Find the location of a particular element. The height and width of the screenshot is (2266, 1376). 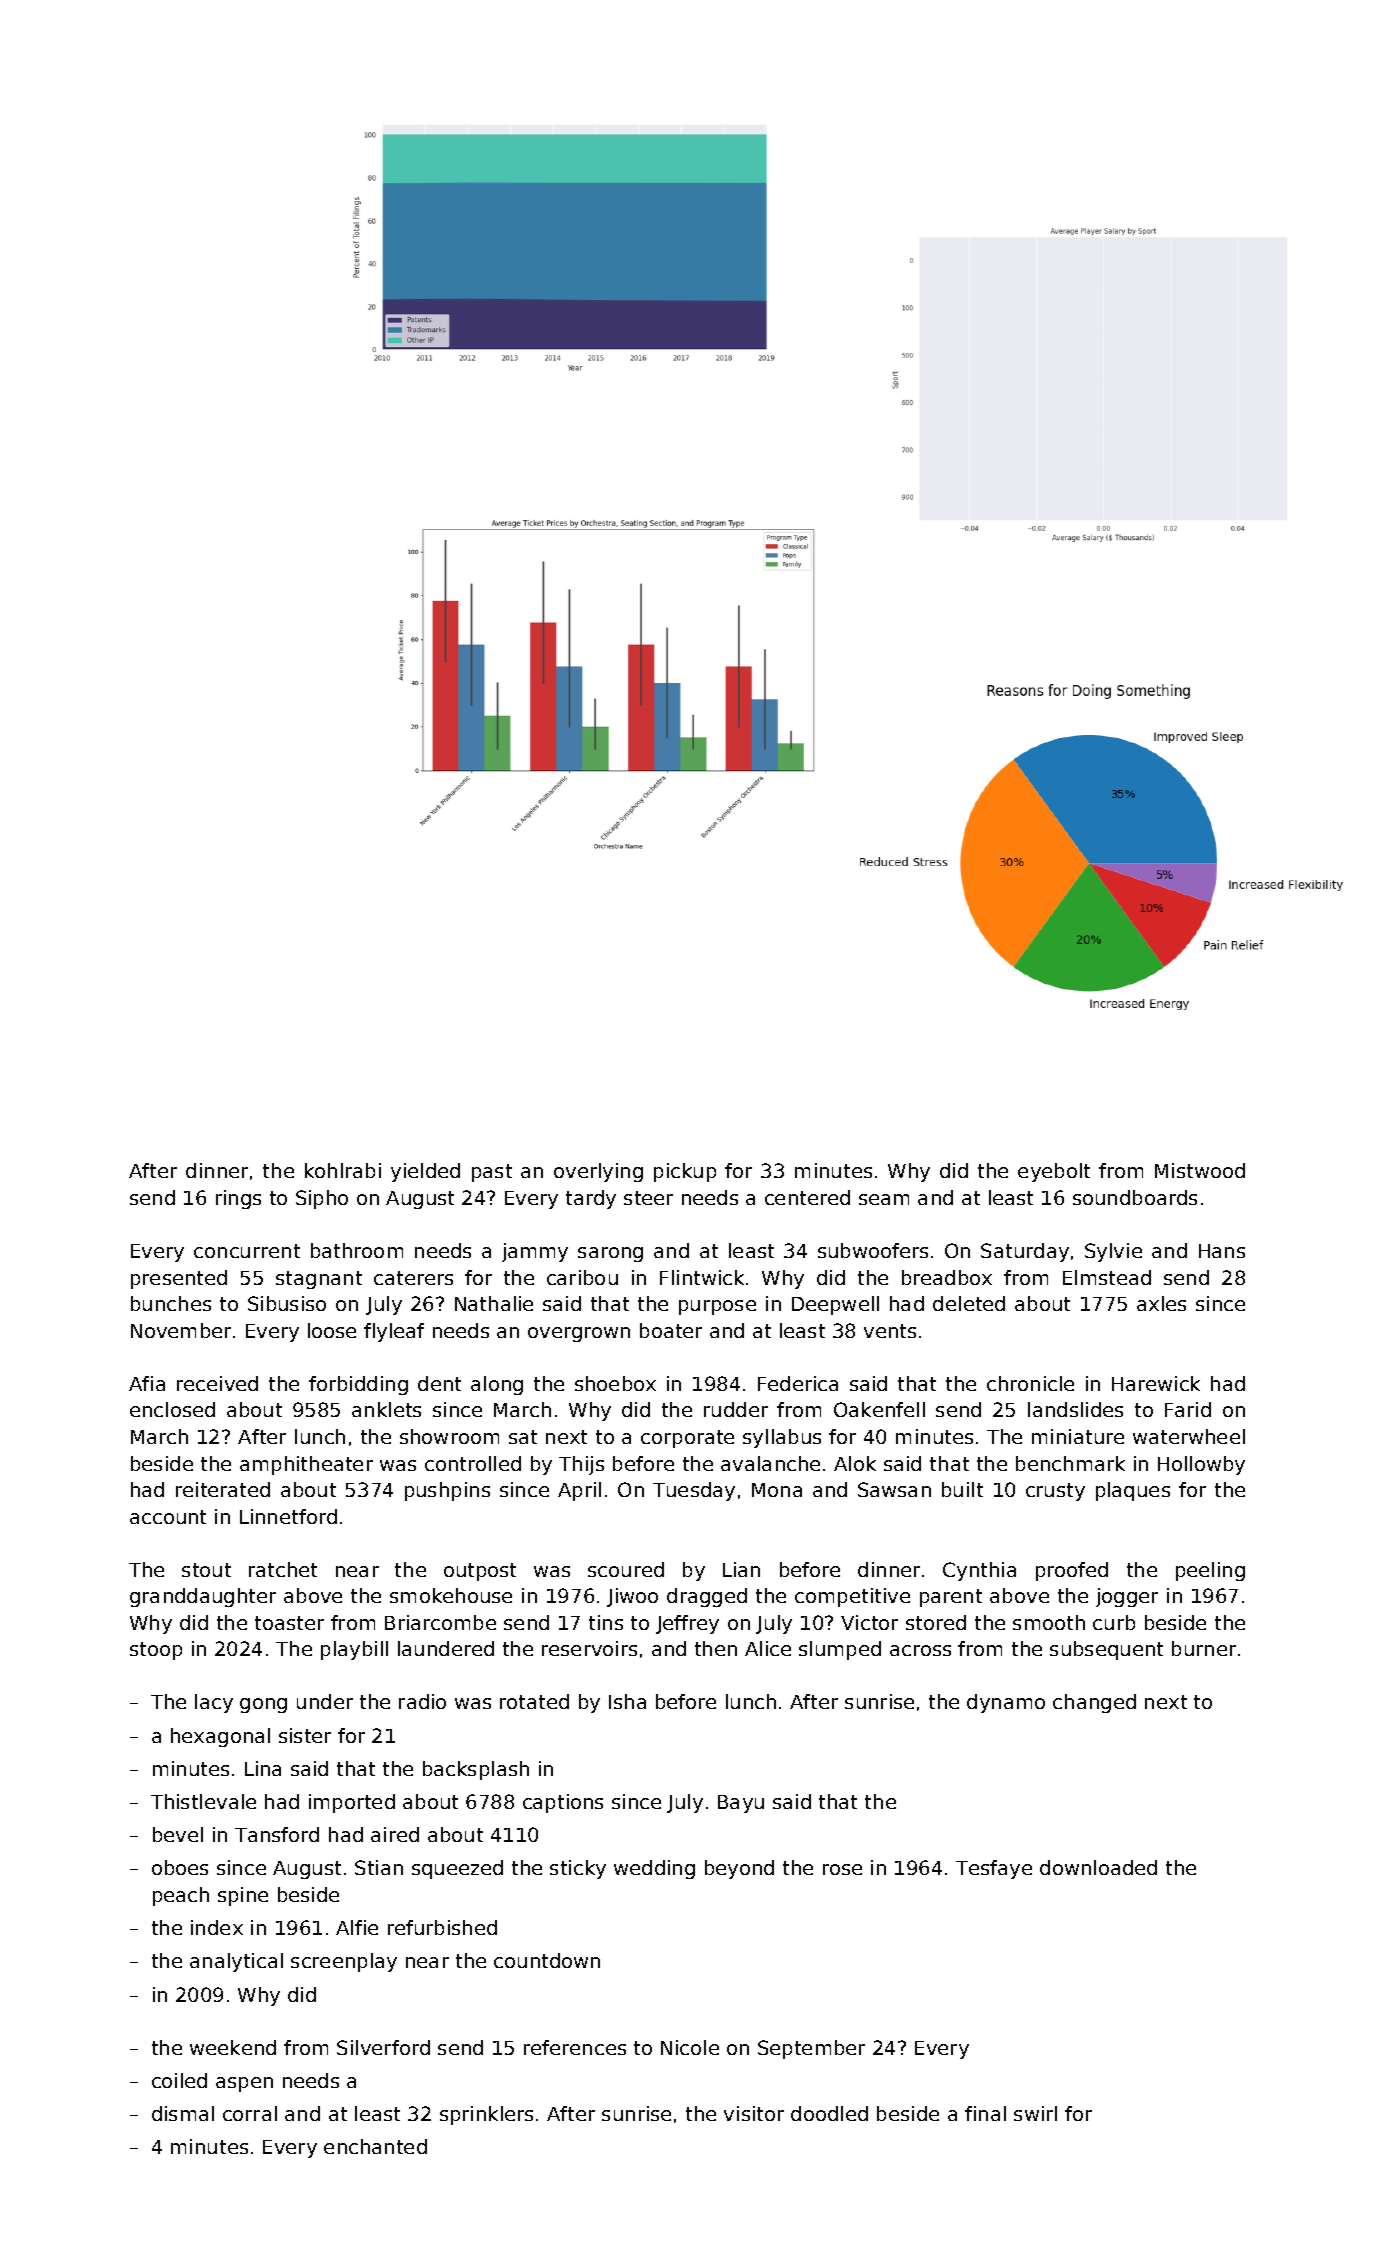

downloaded is located at coordinates (1098, 1867).
